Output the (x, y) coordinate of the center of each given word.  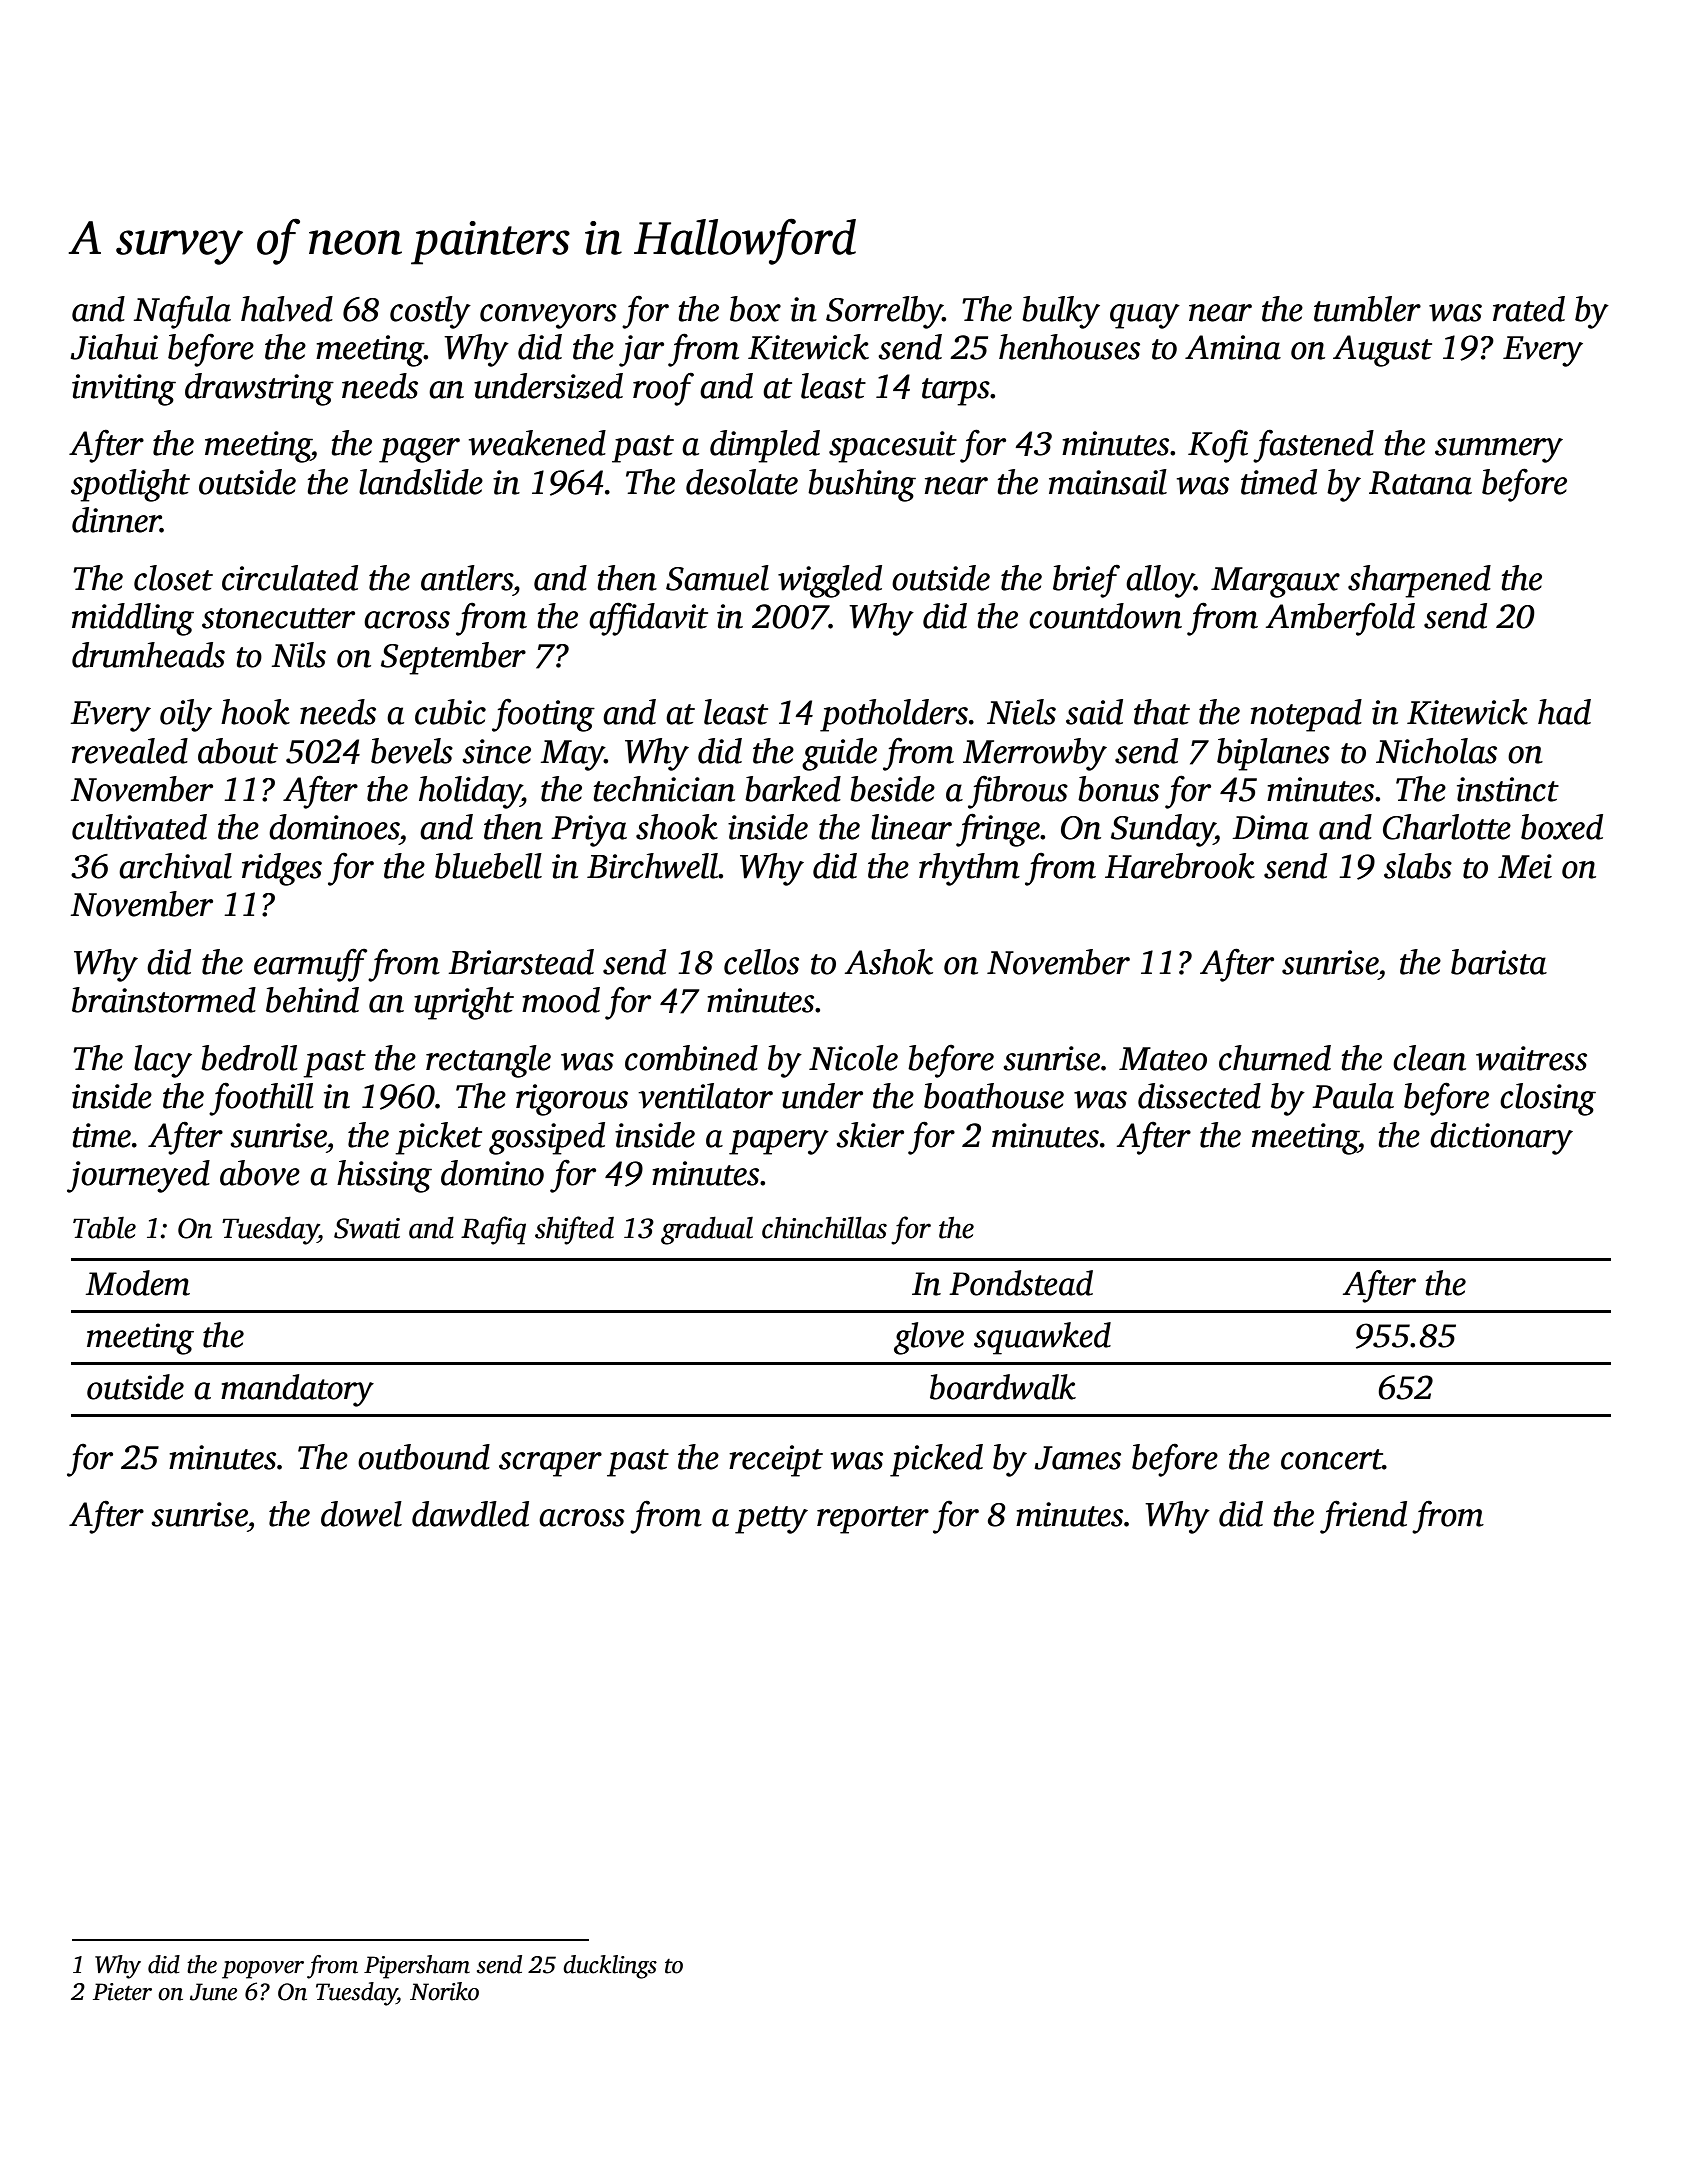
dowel (361, 1514)
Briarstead (521, 962)
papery (779, 1142)
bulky (1061, 312)
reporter (873, 1520)
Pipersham (417, 1967)
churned (1275, 1058)
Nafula (182, 312)
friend (1363, 1517)
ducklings (610, 1967)
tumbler (1367, 309)
